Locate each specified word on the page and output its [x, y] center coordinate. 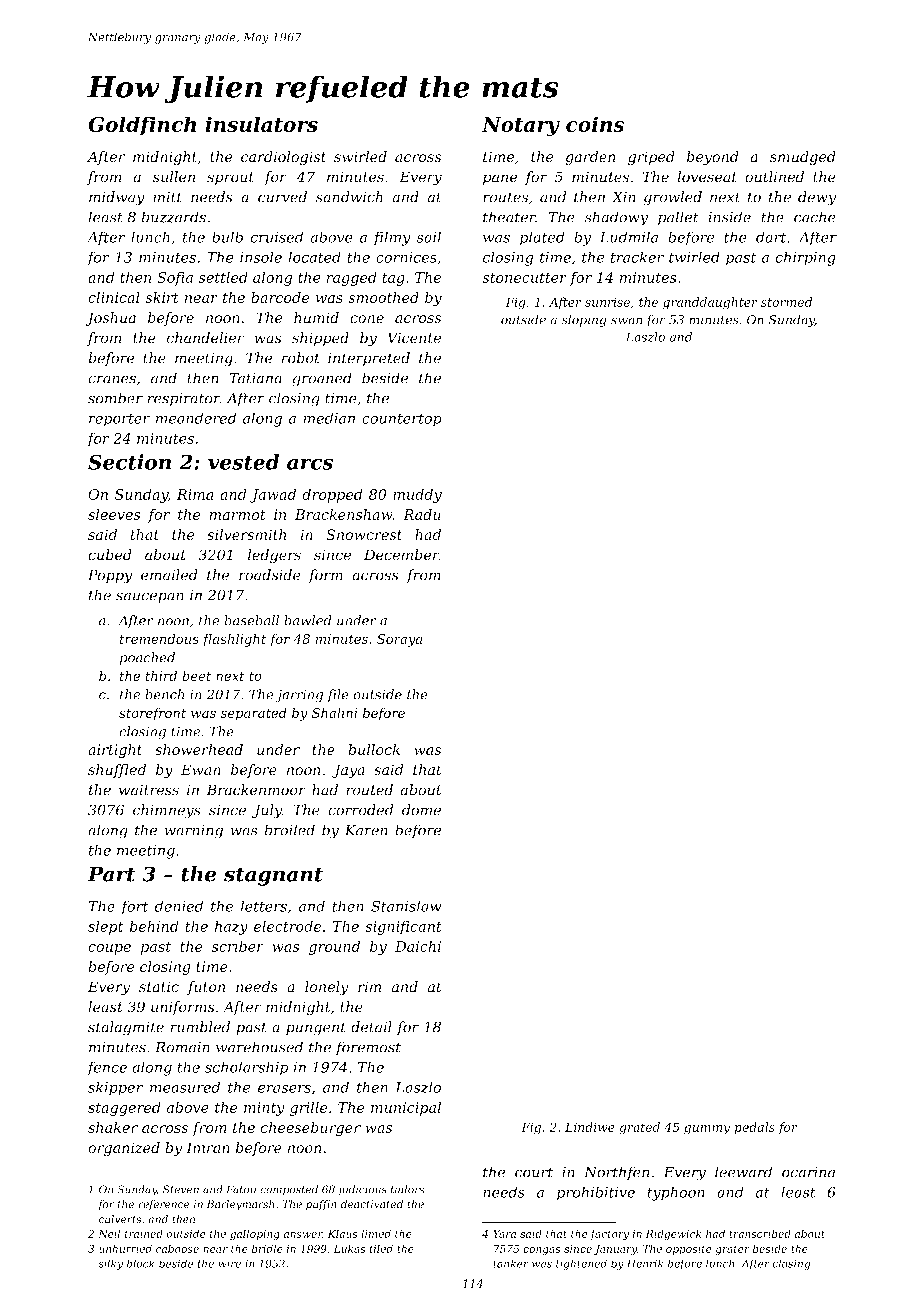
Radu [422, 514]
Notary [521, 127]
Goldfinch [142, 126]
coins [595, 124]
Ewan [201, 770]
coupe [109, 949]
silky [110, 1264]
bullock [374, 749]
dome [421, 810]
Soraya [400, 640]
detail [371, 1027]
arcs [310, 464]
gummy [707, 1130]
